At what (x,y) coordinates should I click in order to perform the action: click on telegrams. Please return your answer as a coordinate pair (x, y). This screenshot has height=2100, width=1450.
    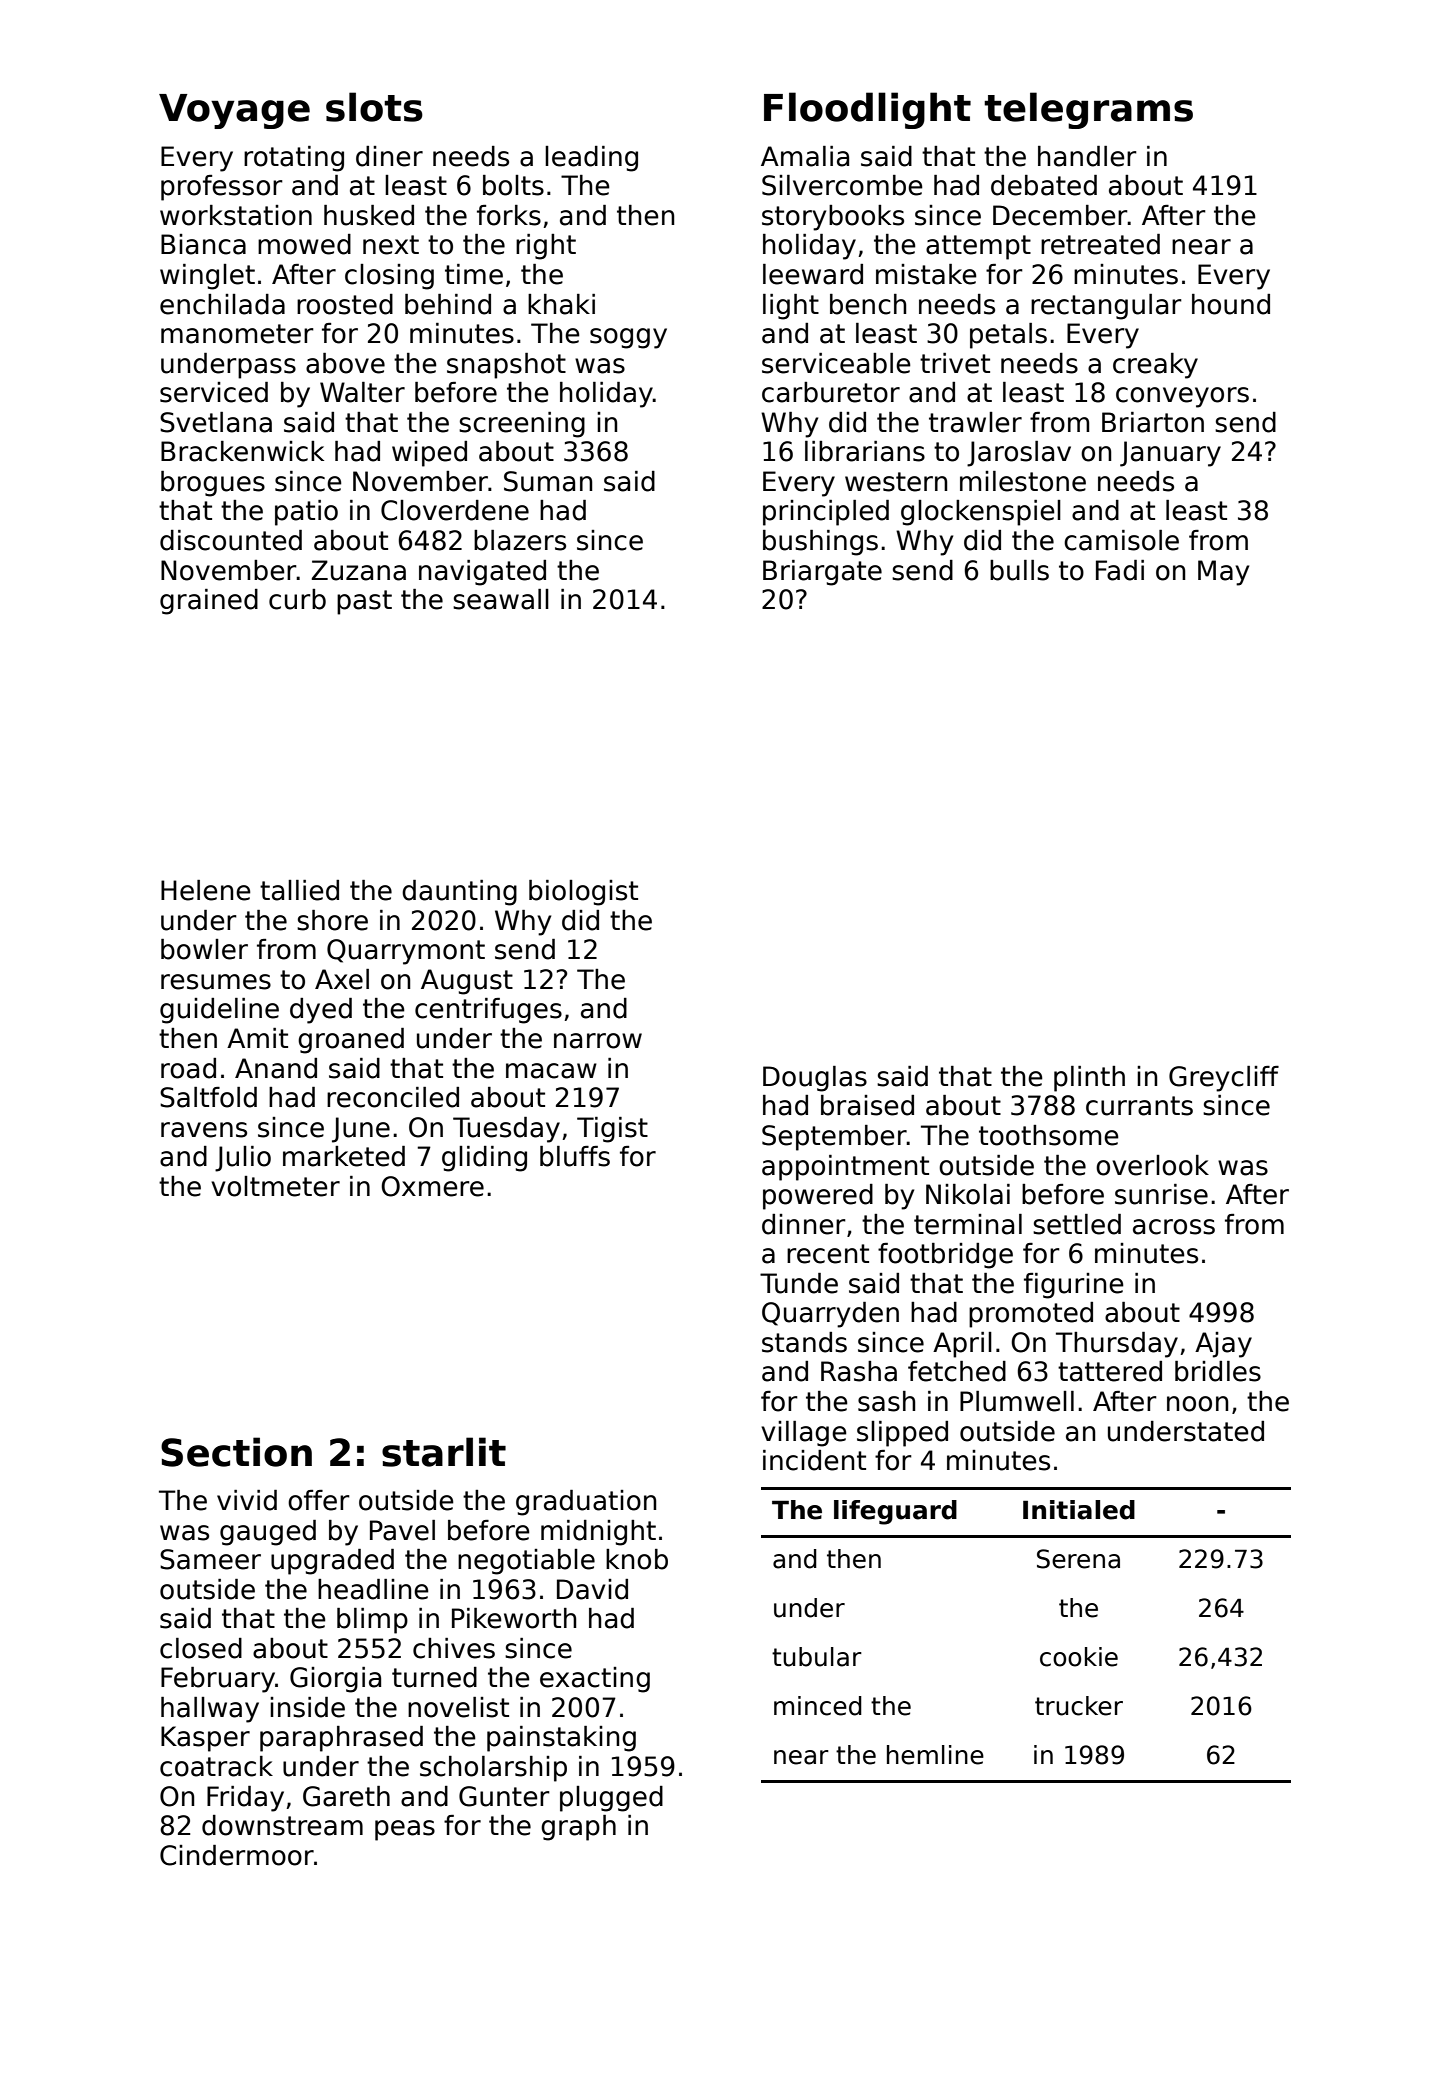
    Looking at the image, I should click on (1088, 110).
